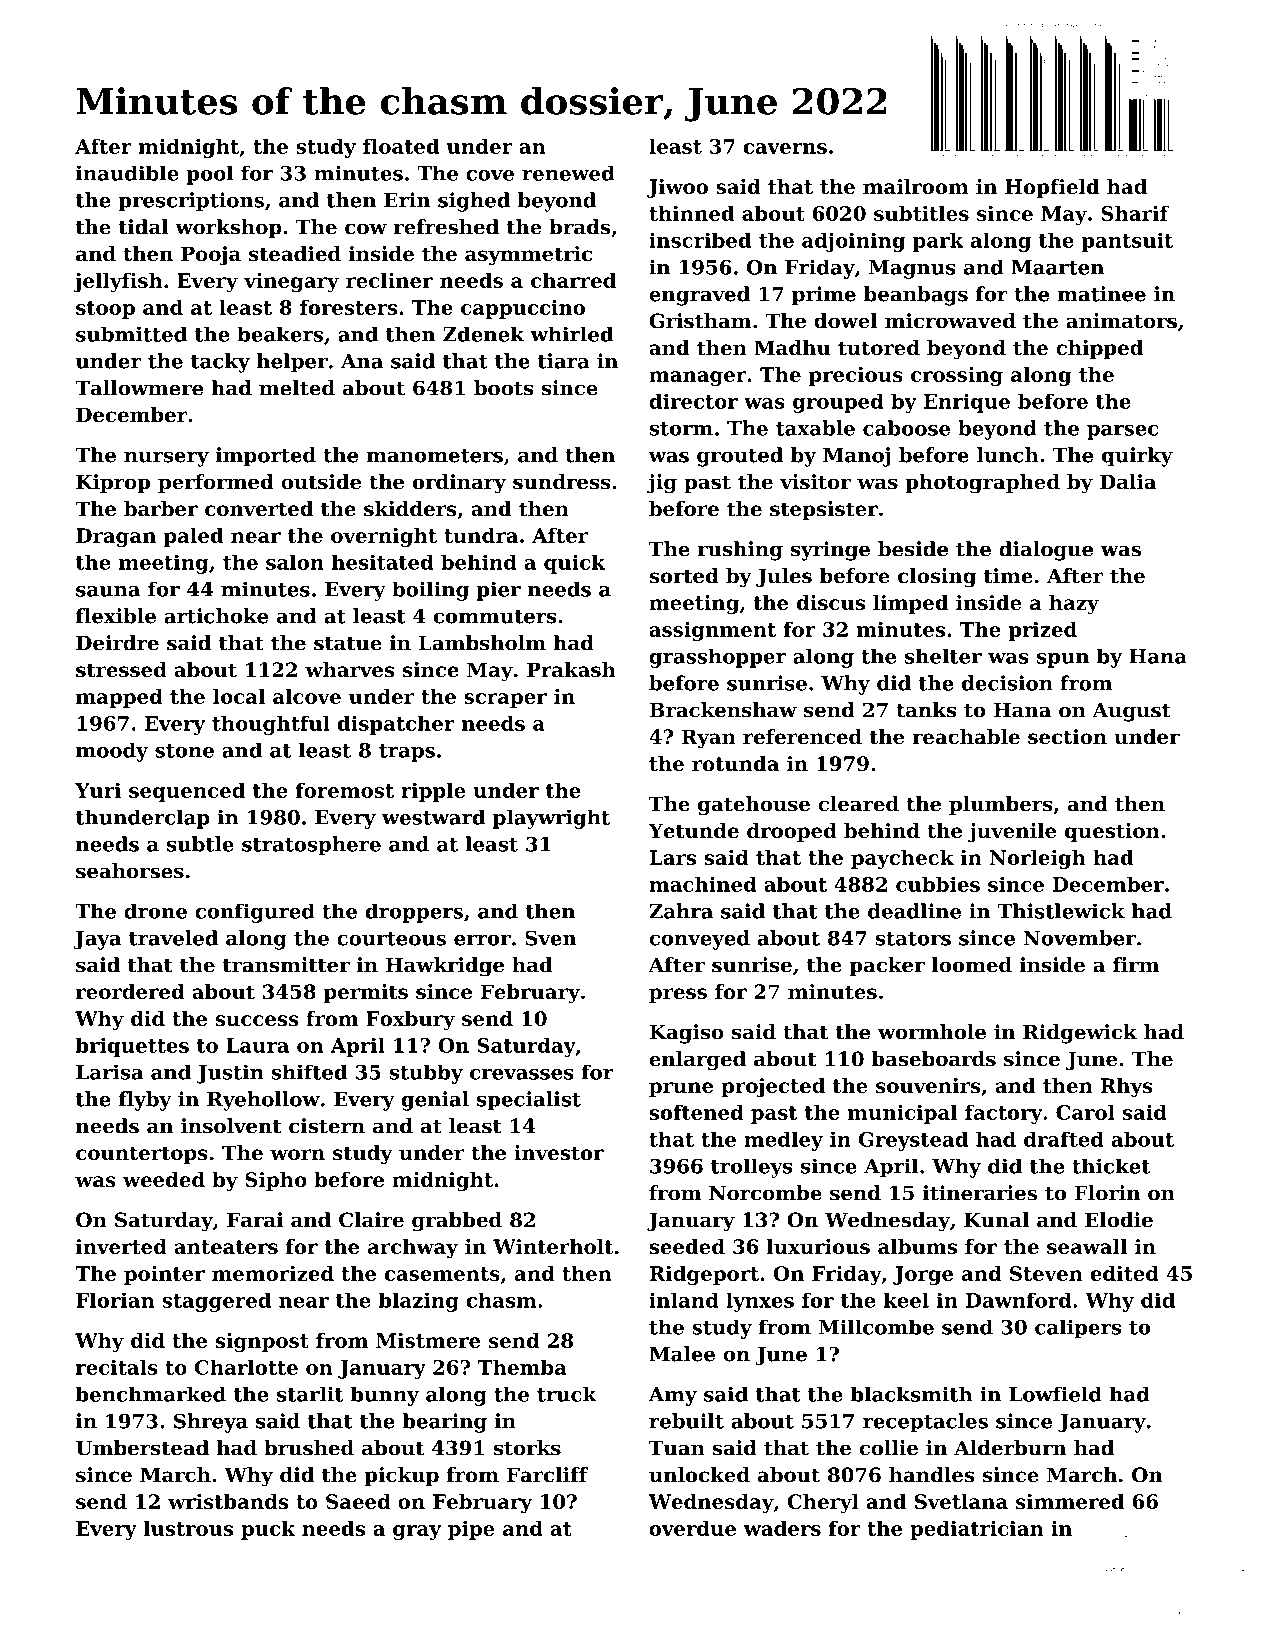 The width and height of the screenshot is (1271, 1645). Describe the element at coordinates (916, 186) in the screenshot. I see `mailroom` at that location.
